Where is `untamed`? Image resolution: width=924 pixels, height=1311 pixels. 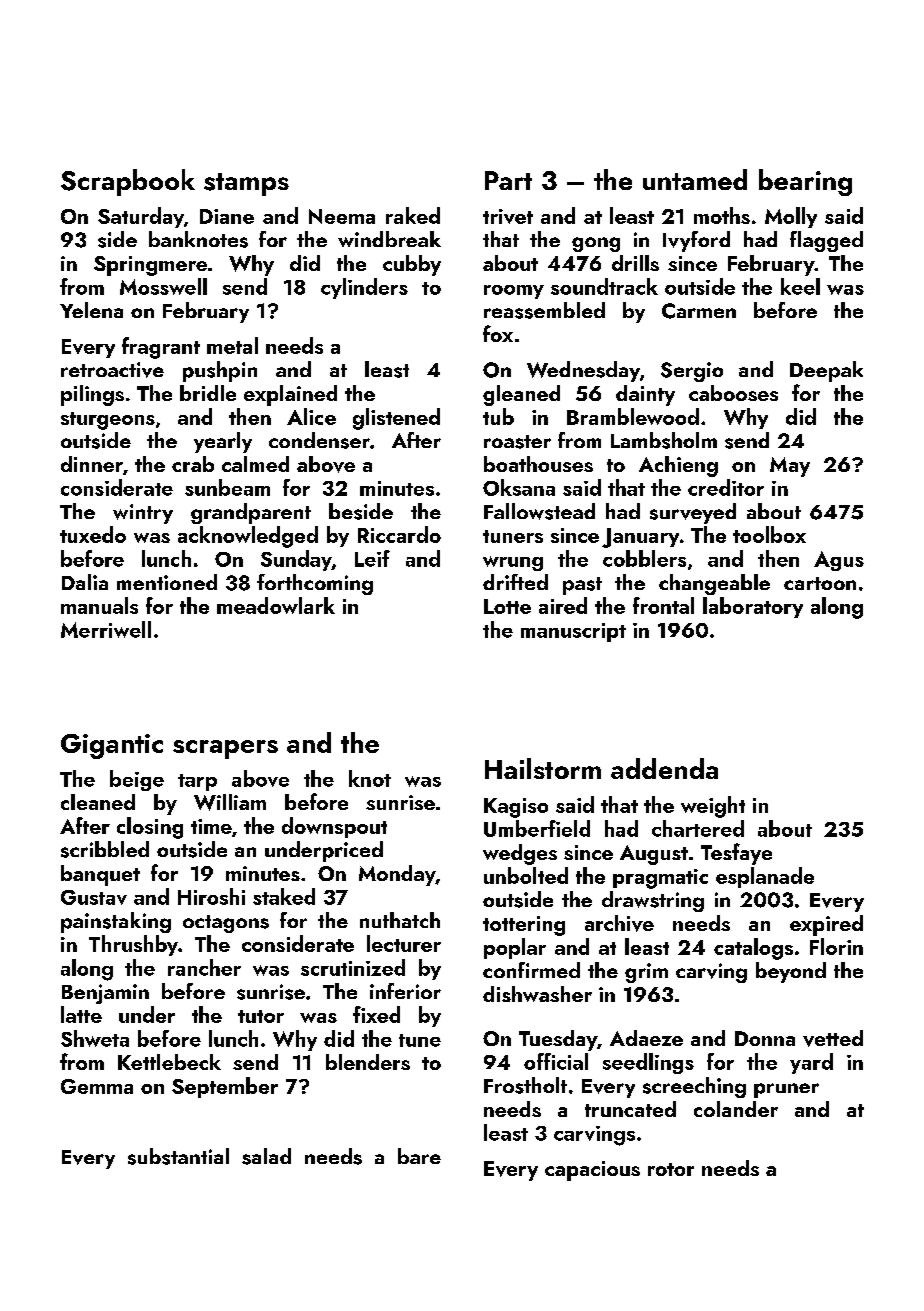 untamed is located at coordinates (695, 179).
